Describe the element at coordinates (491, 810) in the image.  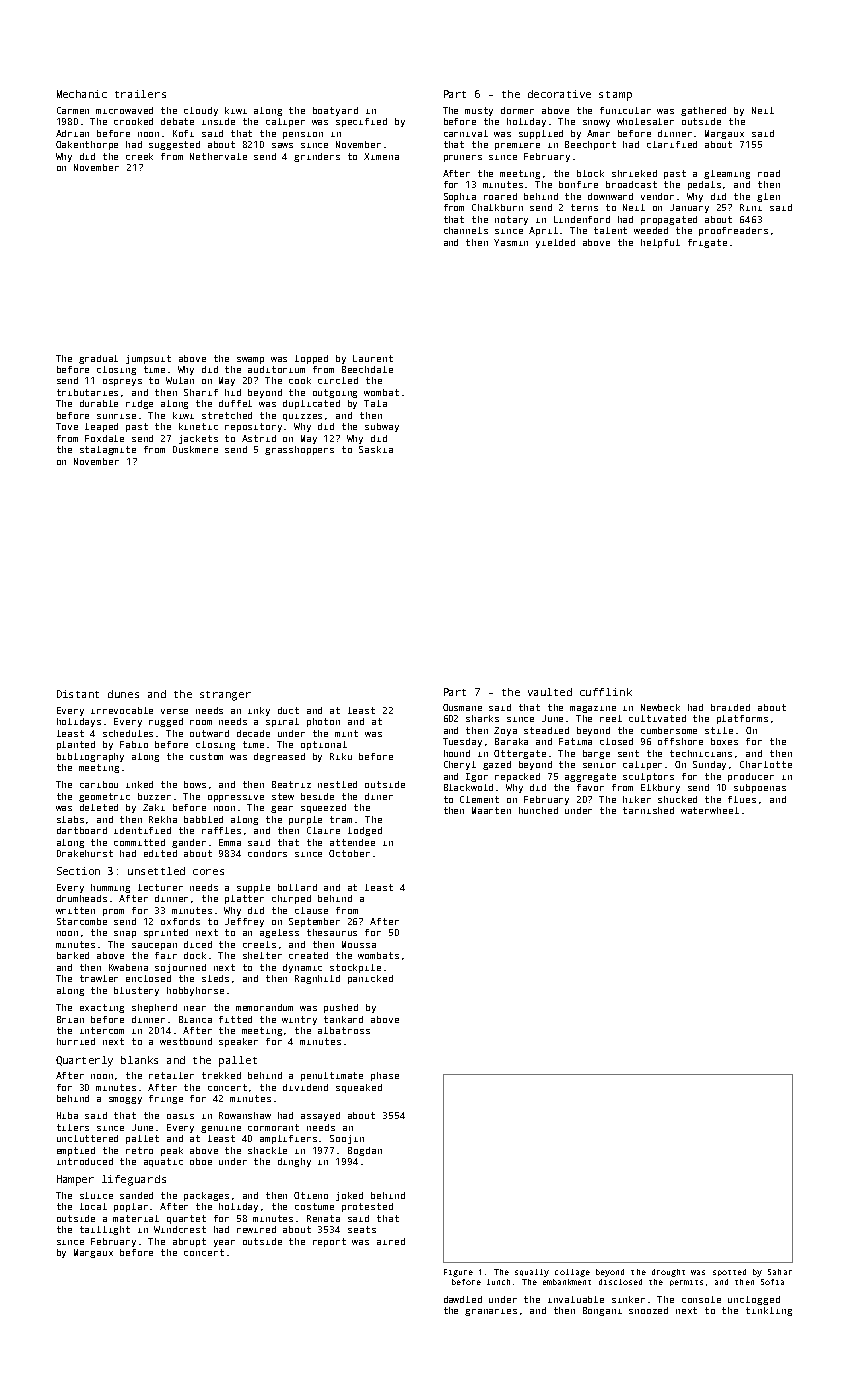
I see `Maarten` at that location.
